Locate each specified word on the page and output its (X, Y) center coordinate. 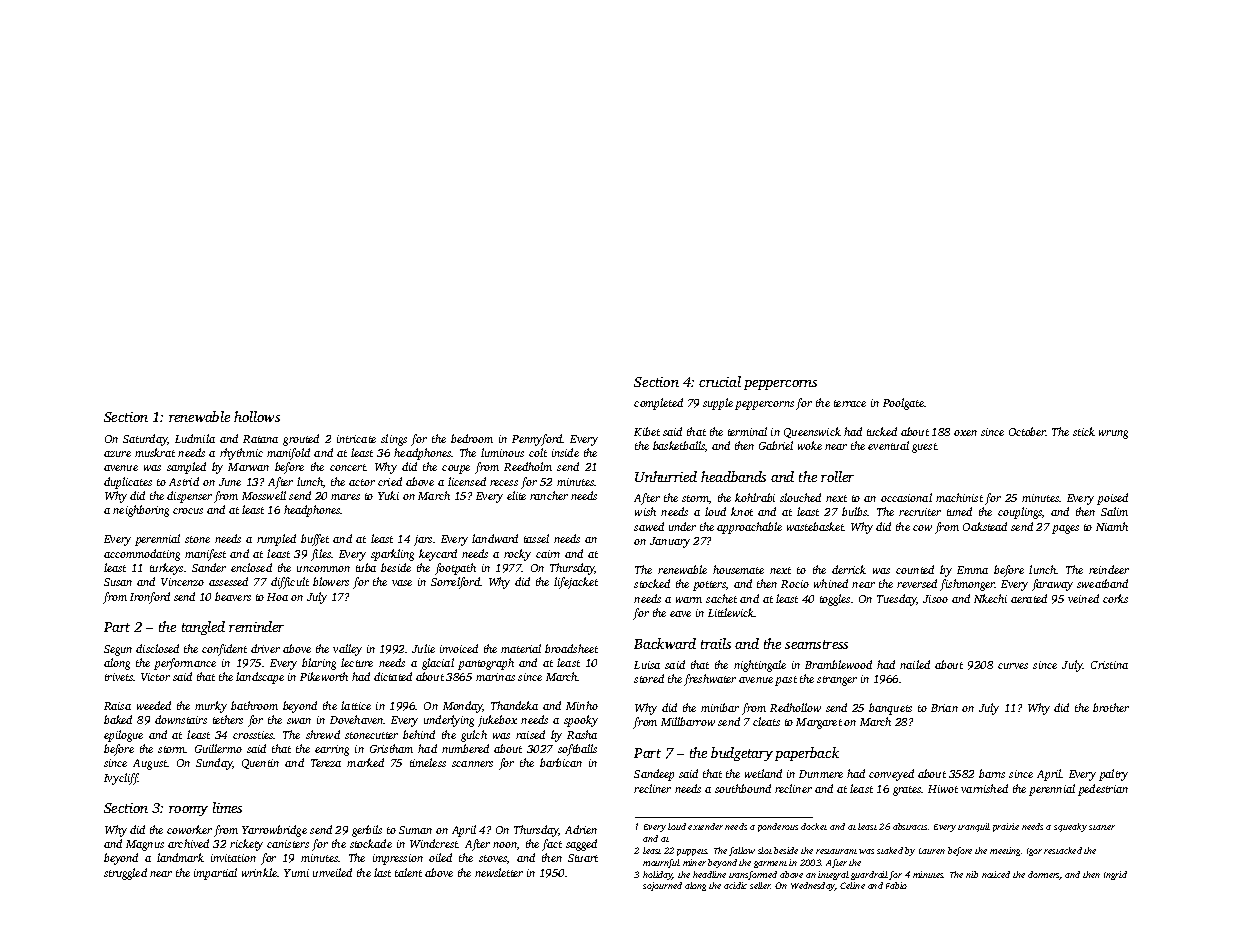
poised (1112, 499)
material (521, 648)
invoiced (459, 648)
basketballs (679, 445)
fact (552, 845)
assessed (228, 581)
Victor (155, 677)
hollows (257, 416)
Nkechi (990, 598)
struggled (125, 874)
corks (1115, 598)
